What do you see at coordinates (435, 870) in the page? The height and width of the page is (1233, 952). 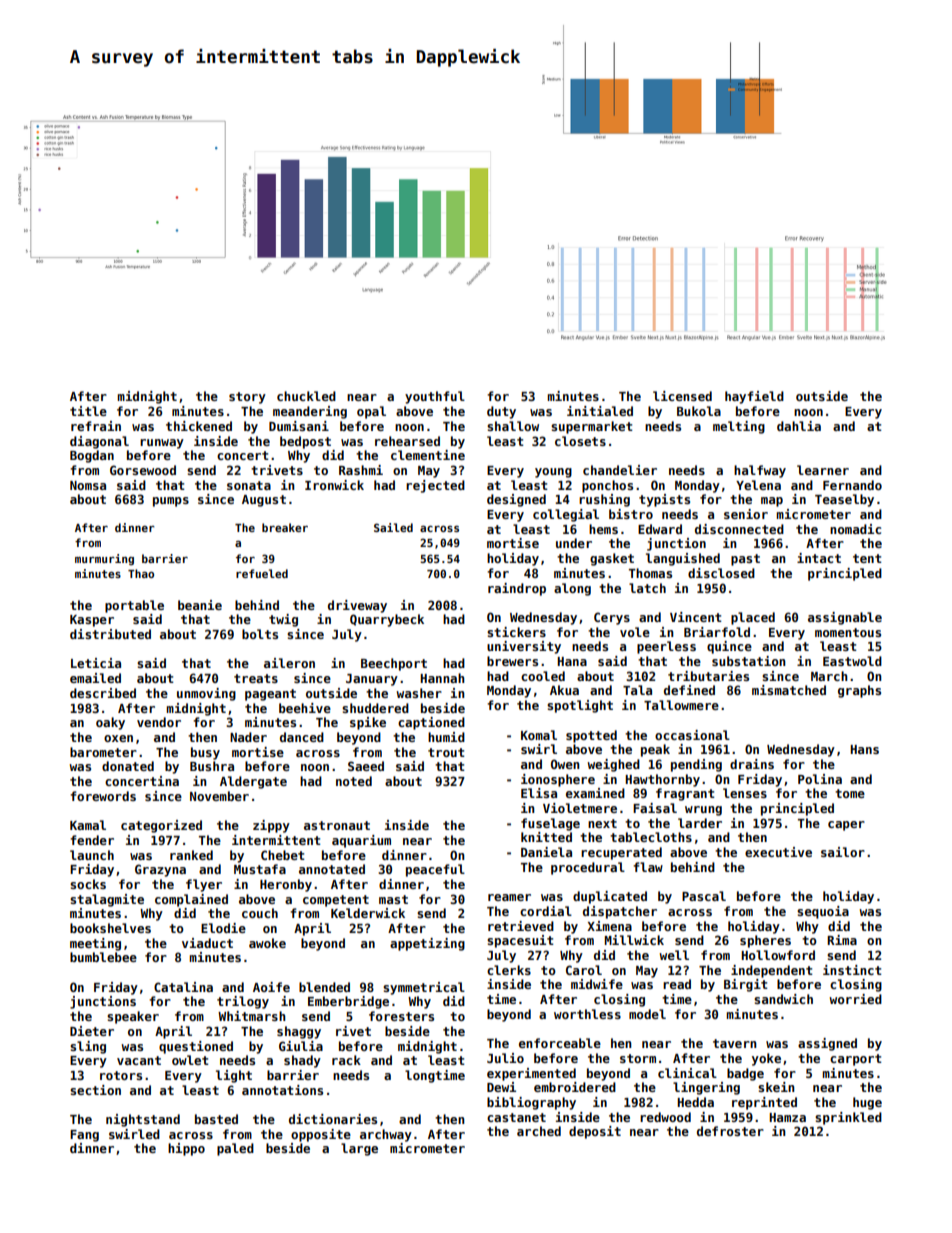 I see `peaceful` at bounding box center [435, 870].
